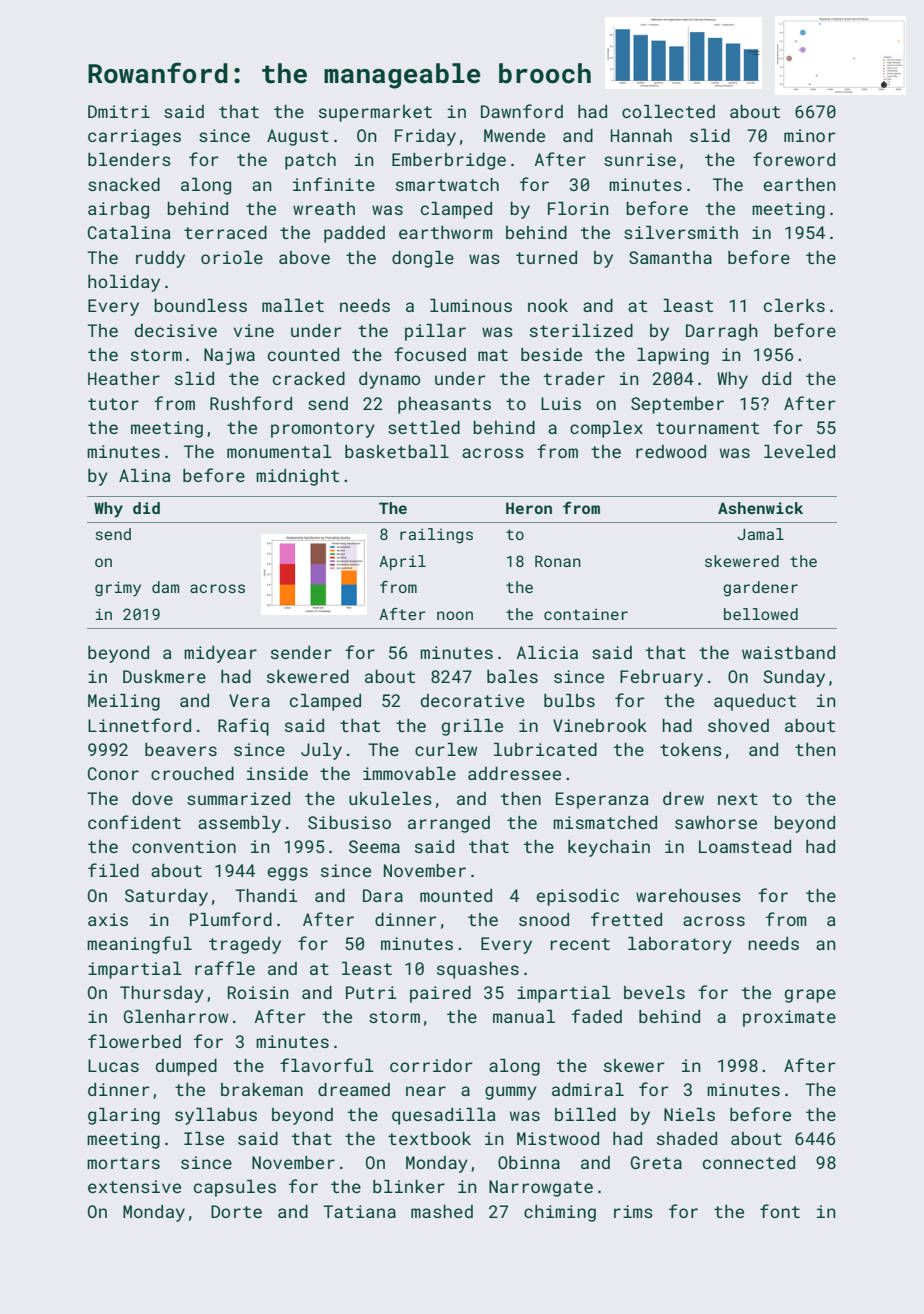 The height and width of the page is (1314, 924). Describe the element at coordinates (134, 1186) in the page. I see `extensive` at that location.
